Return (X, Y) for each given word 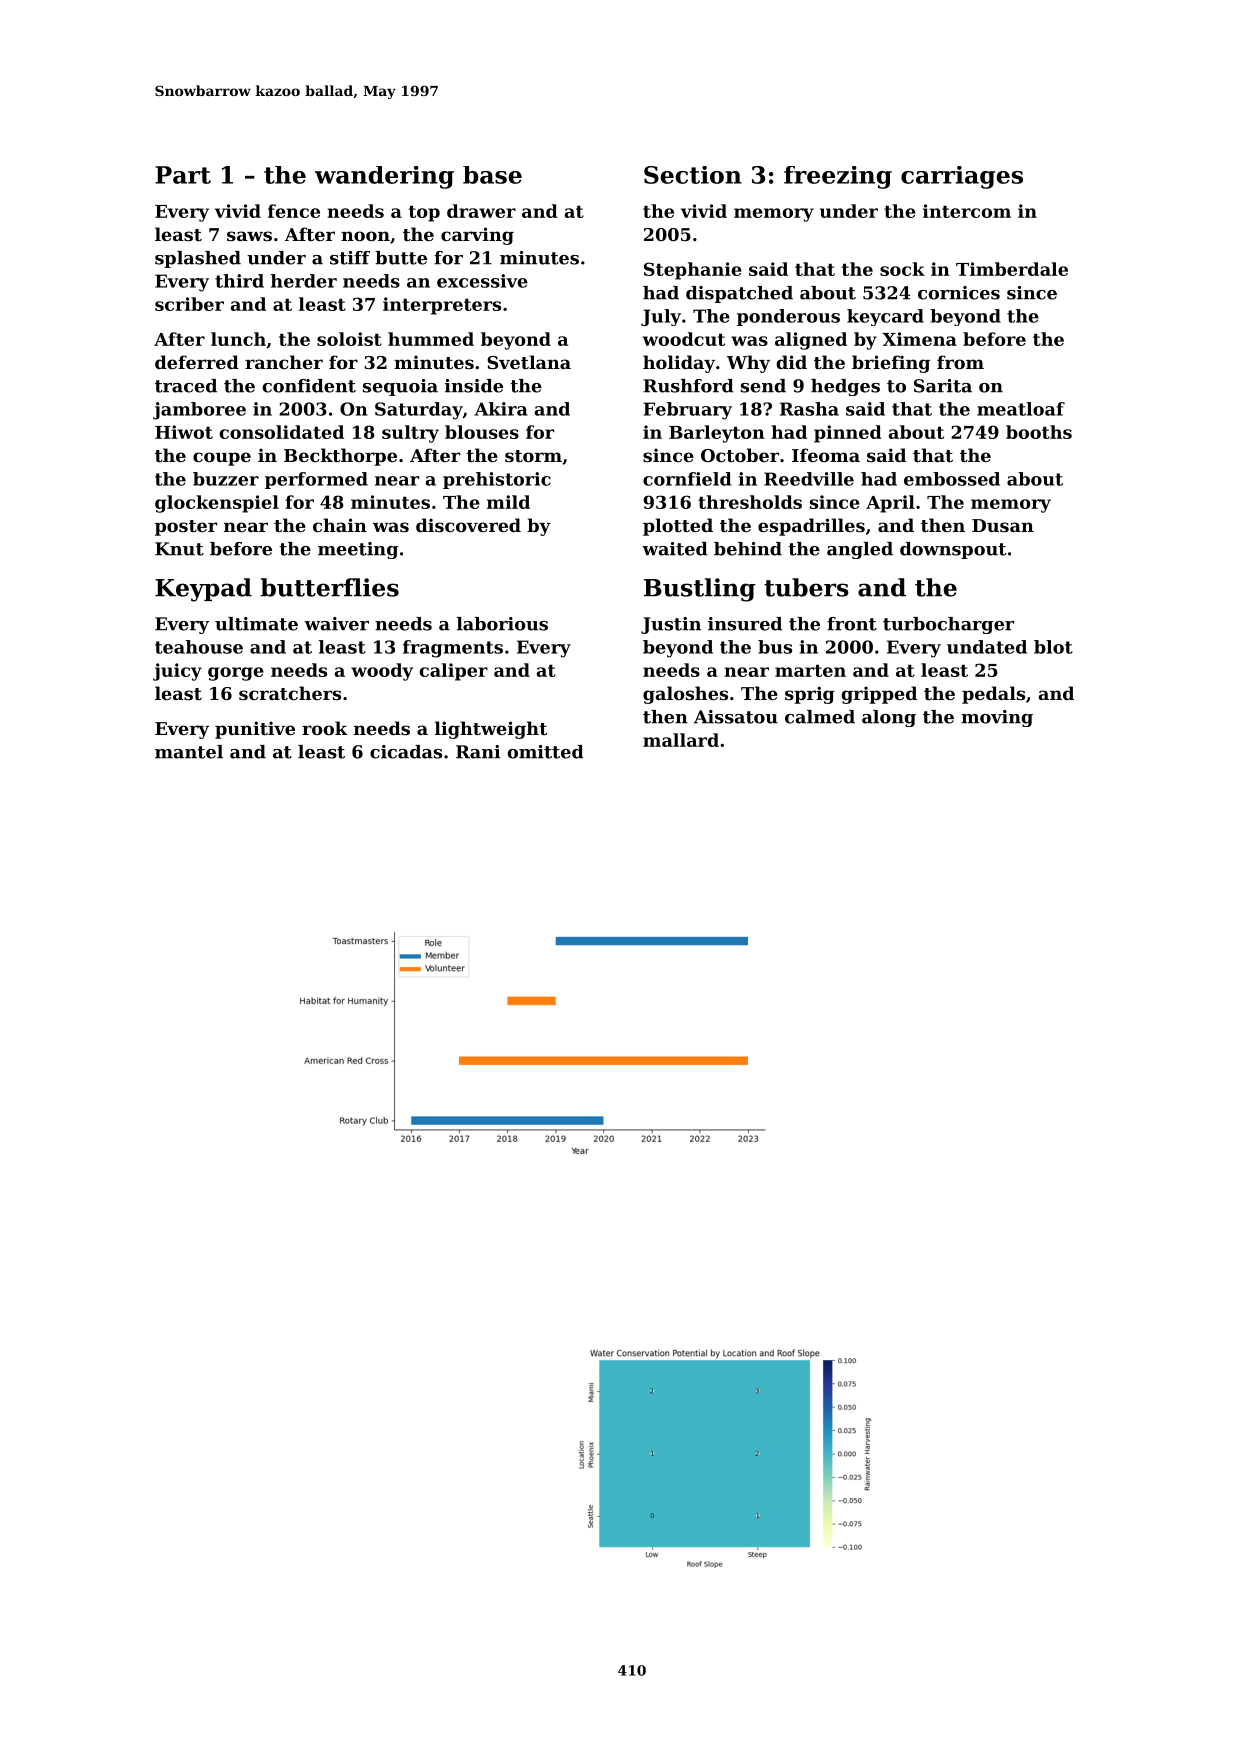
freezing (838, 177)
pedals (993, 695)
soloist (349, 339)
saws (249, 236)
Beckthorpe (340, 457)
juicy (177, 672)
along (889, 718)
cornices (959, 293)
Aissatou (736, 717)
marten (810, 670)
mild (508, 502)
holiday (679, 364)
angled (860, 550)
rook (325, 728)
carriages (962, 177)
